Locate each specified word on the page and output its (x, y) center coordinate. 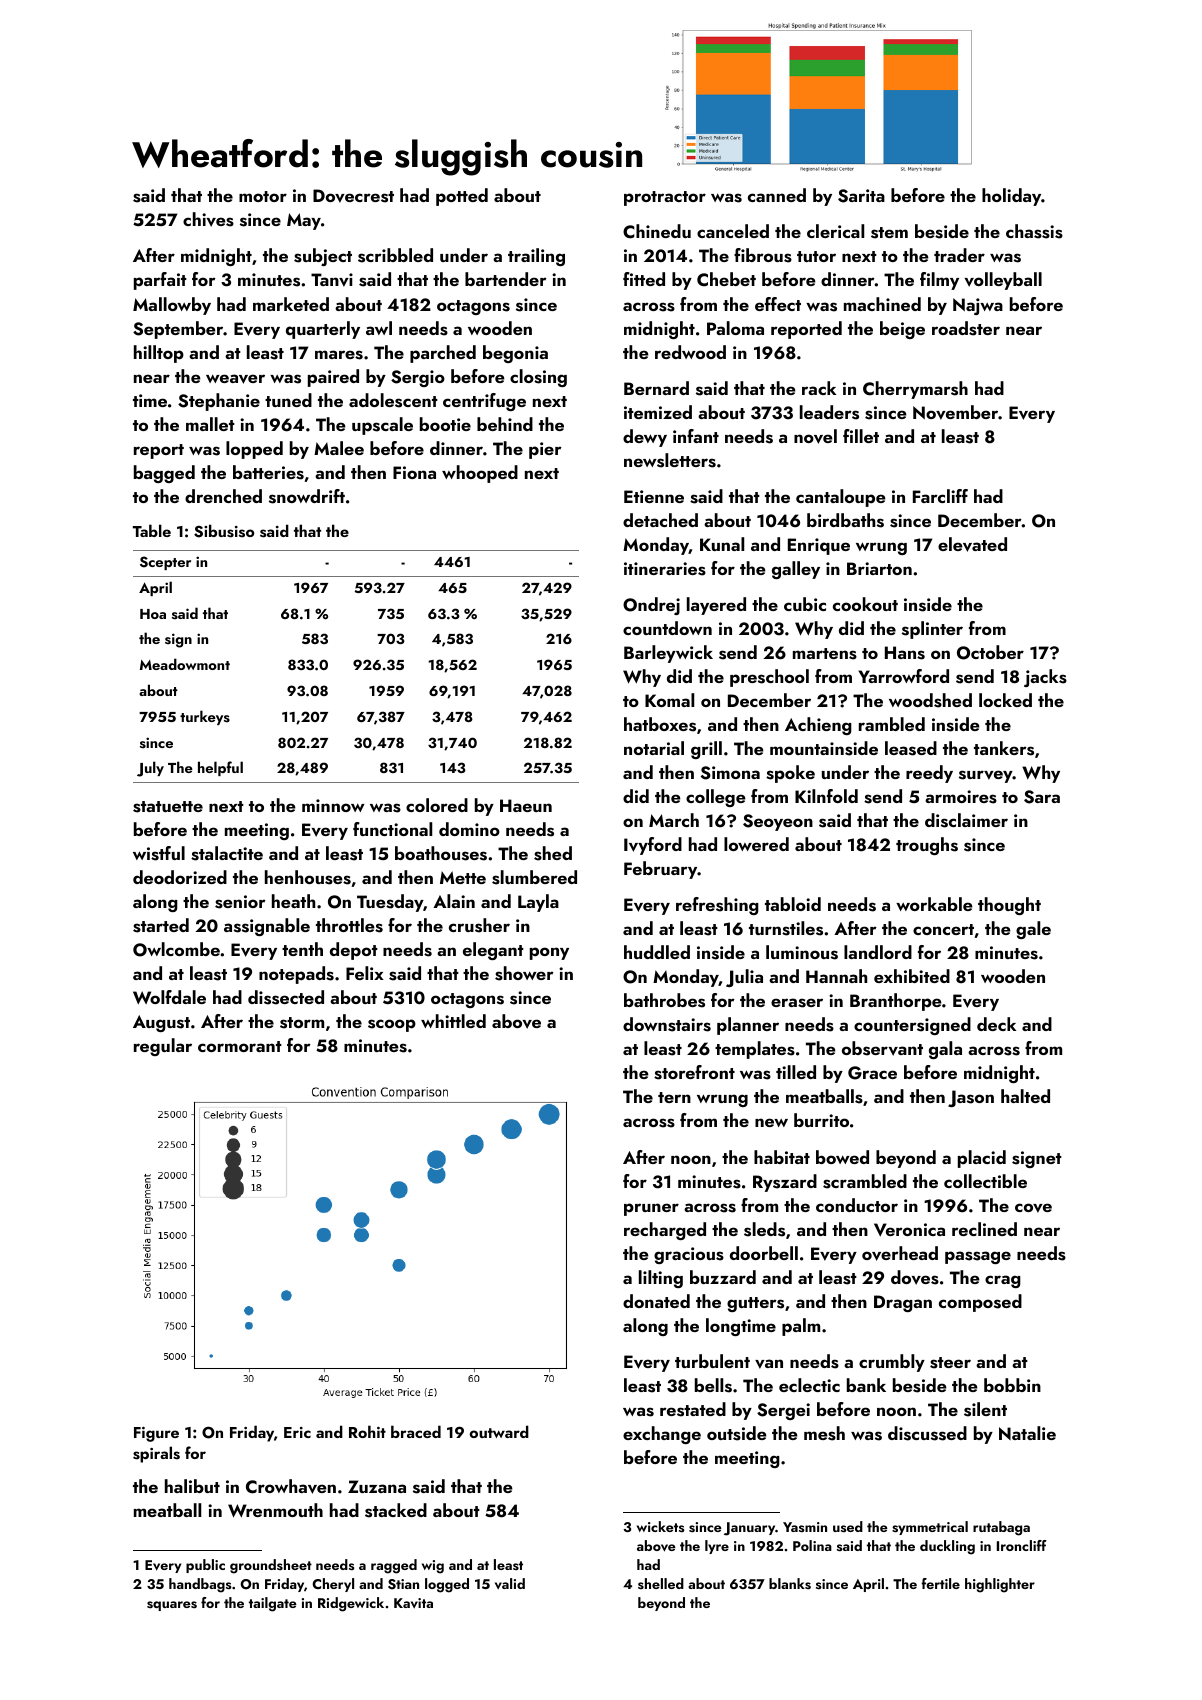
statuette (168, 807)
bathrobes (664, 1000)
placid (982, 1159)
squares (172, 1606)
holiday (1011, 197)
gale (1033, 930)
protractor (665, 198)
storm (302, 1023)
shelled (661, 1583)
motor (263, 196)
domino (469, 829)
